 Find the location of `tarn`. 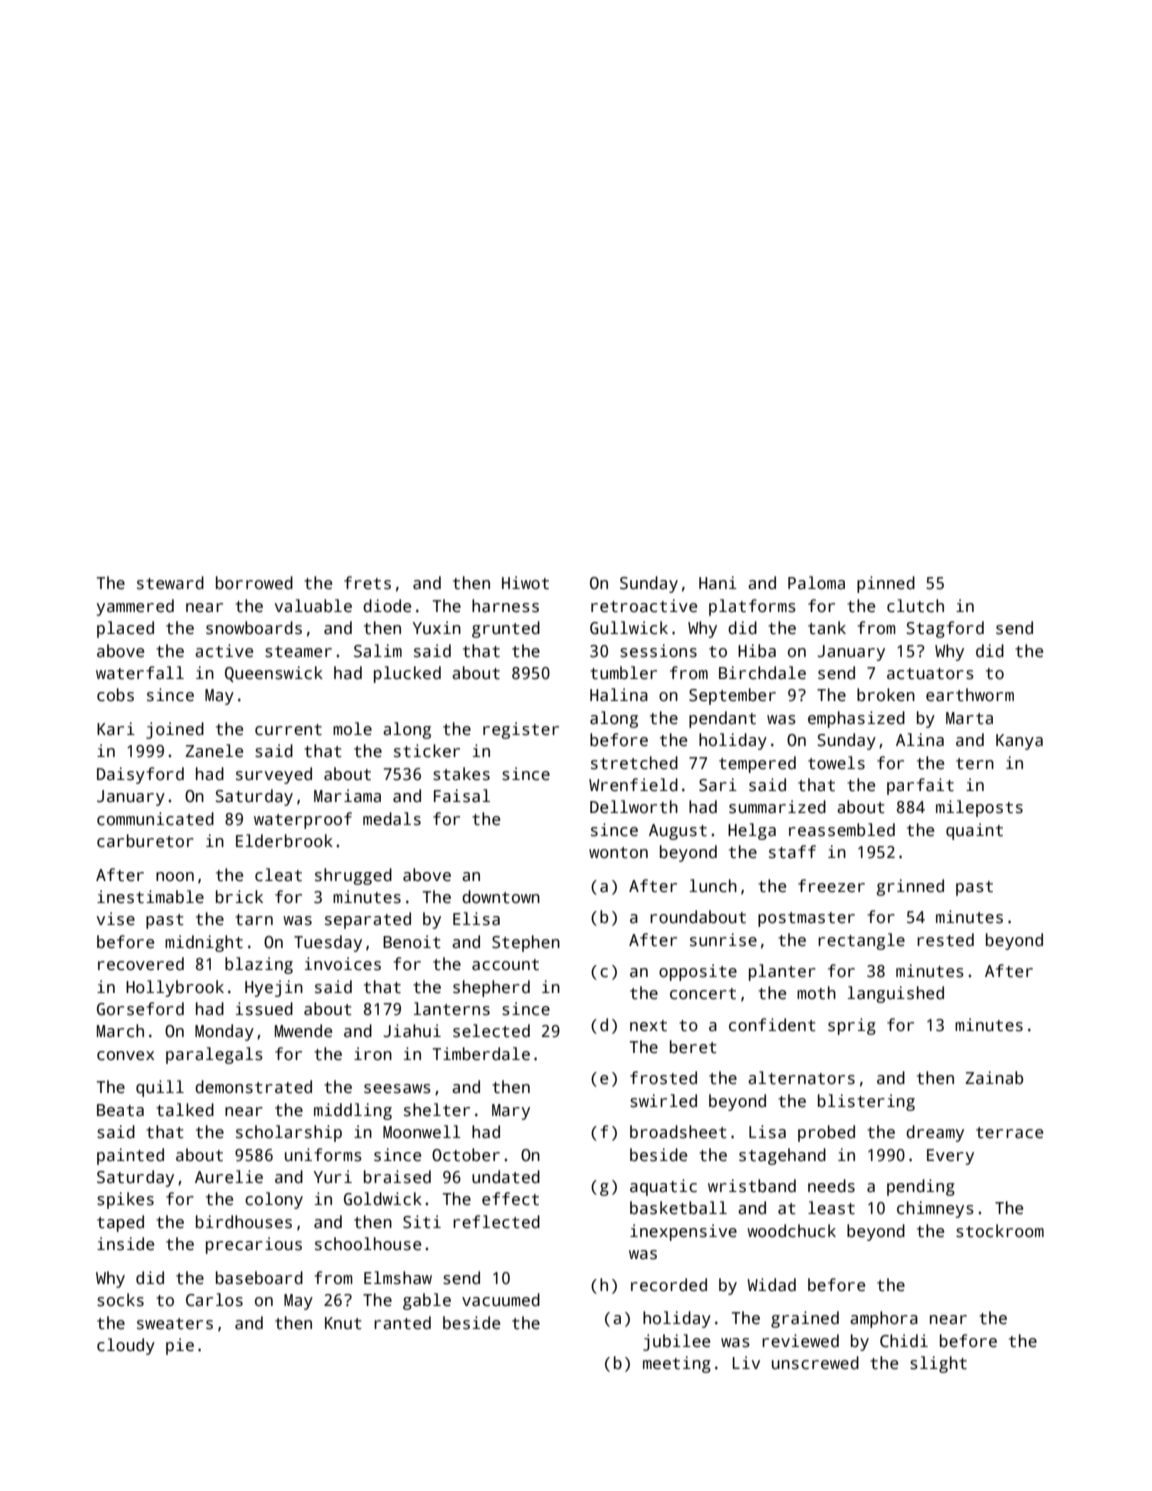

tarn is located at coordinates (254, 920).
